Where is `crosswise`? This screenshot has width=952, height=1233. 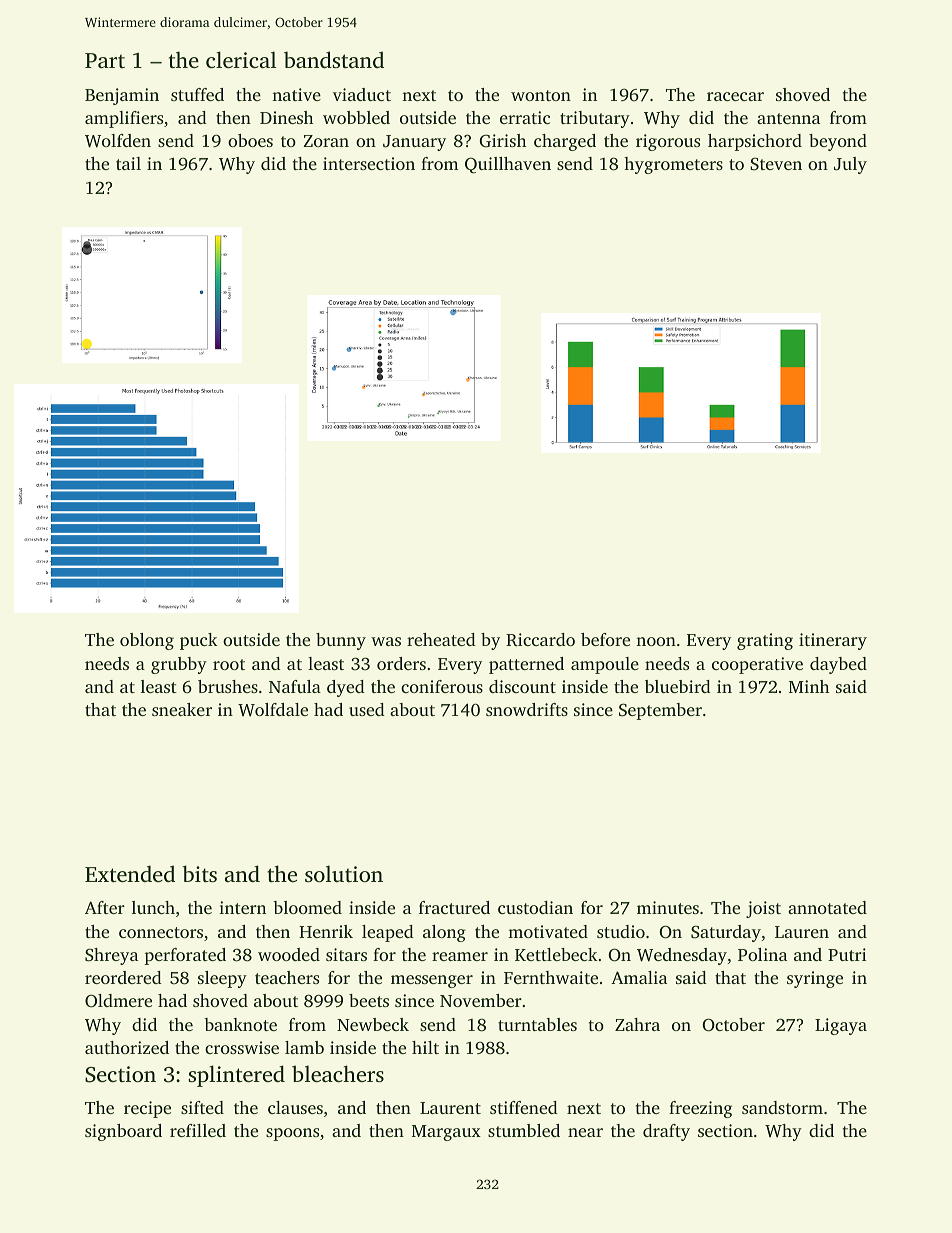
crosswise is located at coordinates (242, 1047).
